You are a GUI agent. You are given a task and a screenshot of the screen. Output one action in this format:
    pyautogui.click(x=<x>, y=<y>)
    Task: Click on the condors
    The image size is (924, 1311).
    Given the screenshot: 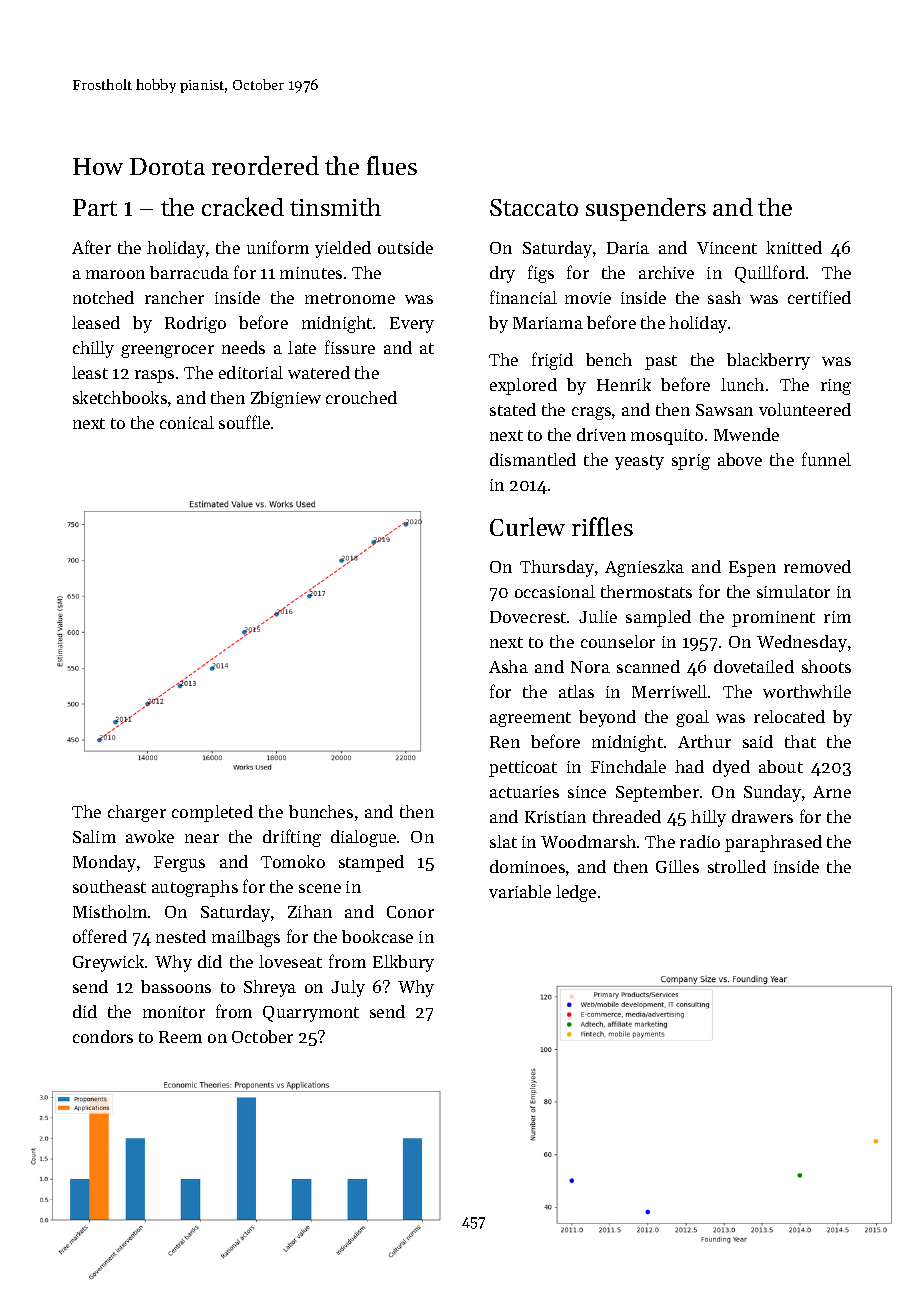 What is the action you would take?
    pyautogui.click(x=103, y=1036)
